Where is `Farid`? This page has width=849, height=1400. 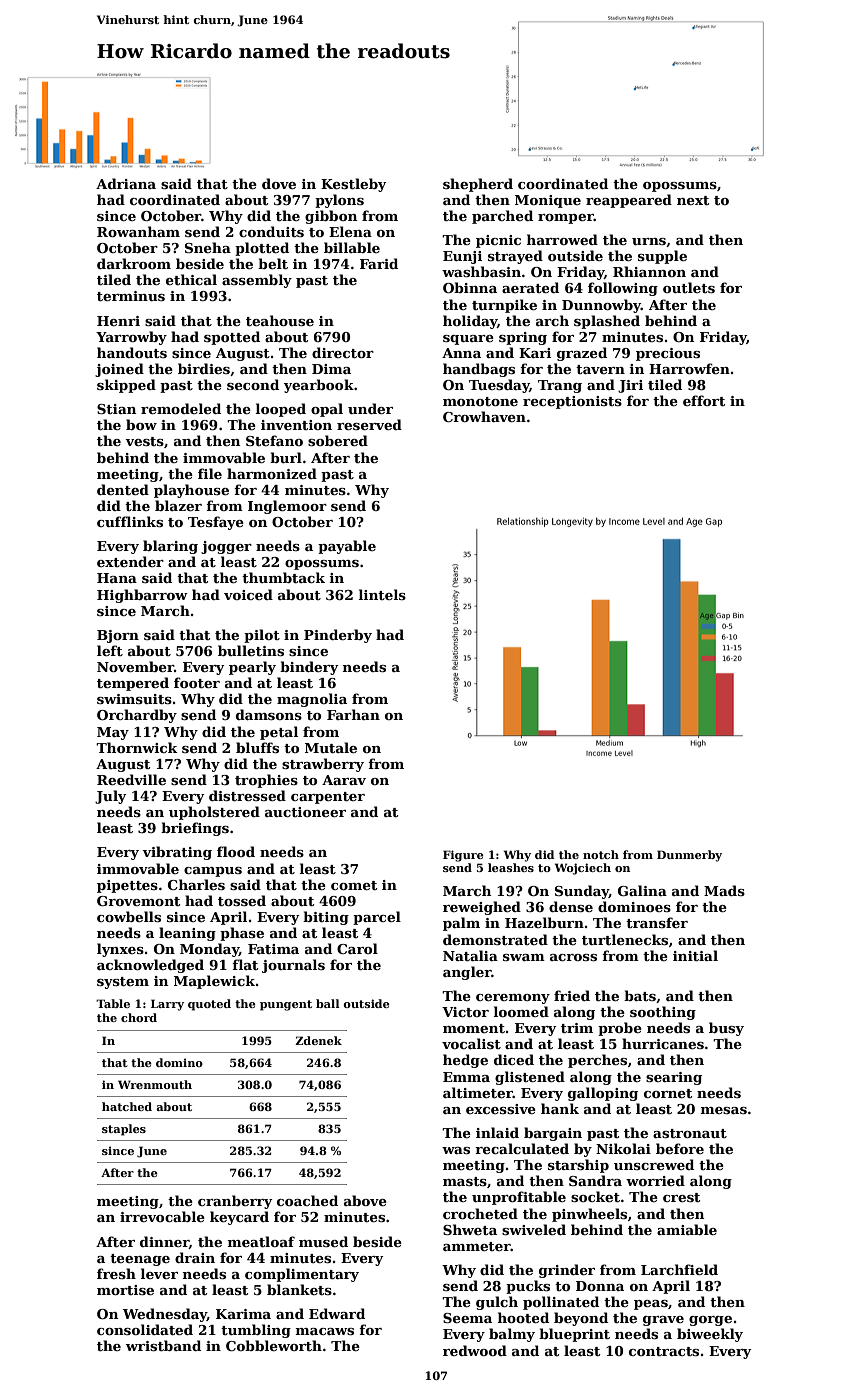
Farid is located at coordinates (379, 263).
